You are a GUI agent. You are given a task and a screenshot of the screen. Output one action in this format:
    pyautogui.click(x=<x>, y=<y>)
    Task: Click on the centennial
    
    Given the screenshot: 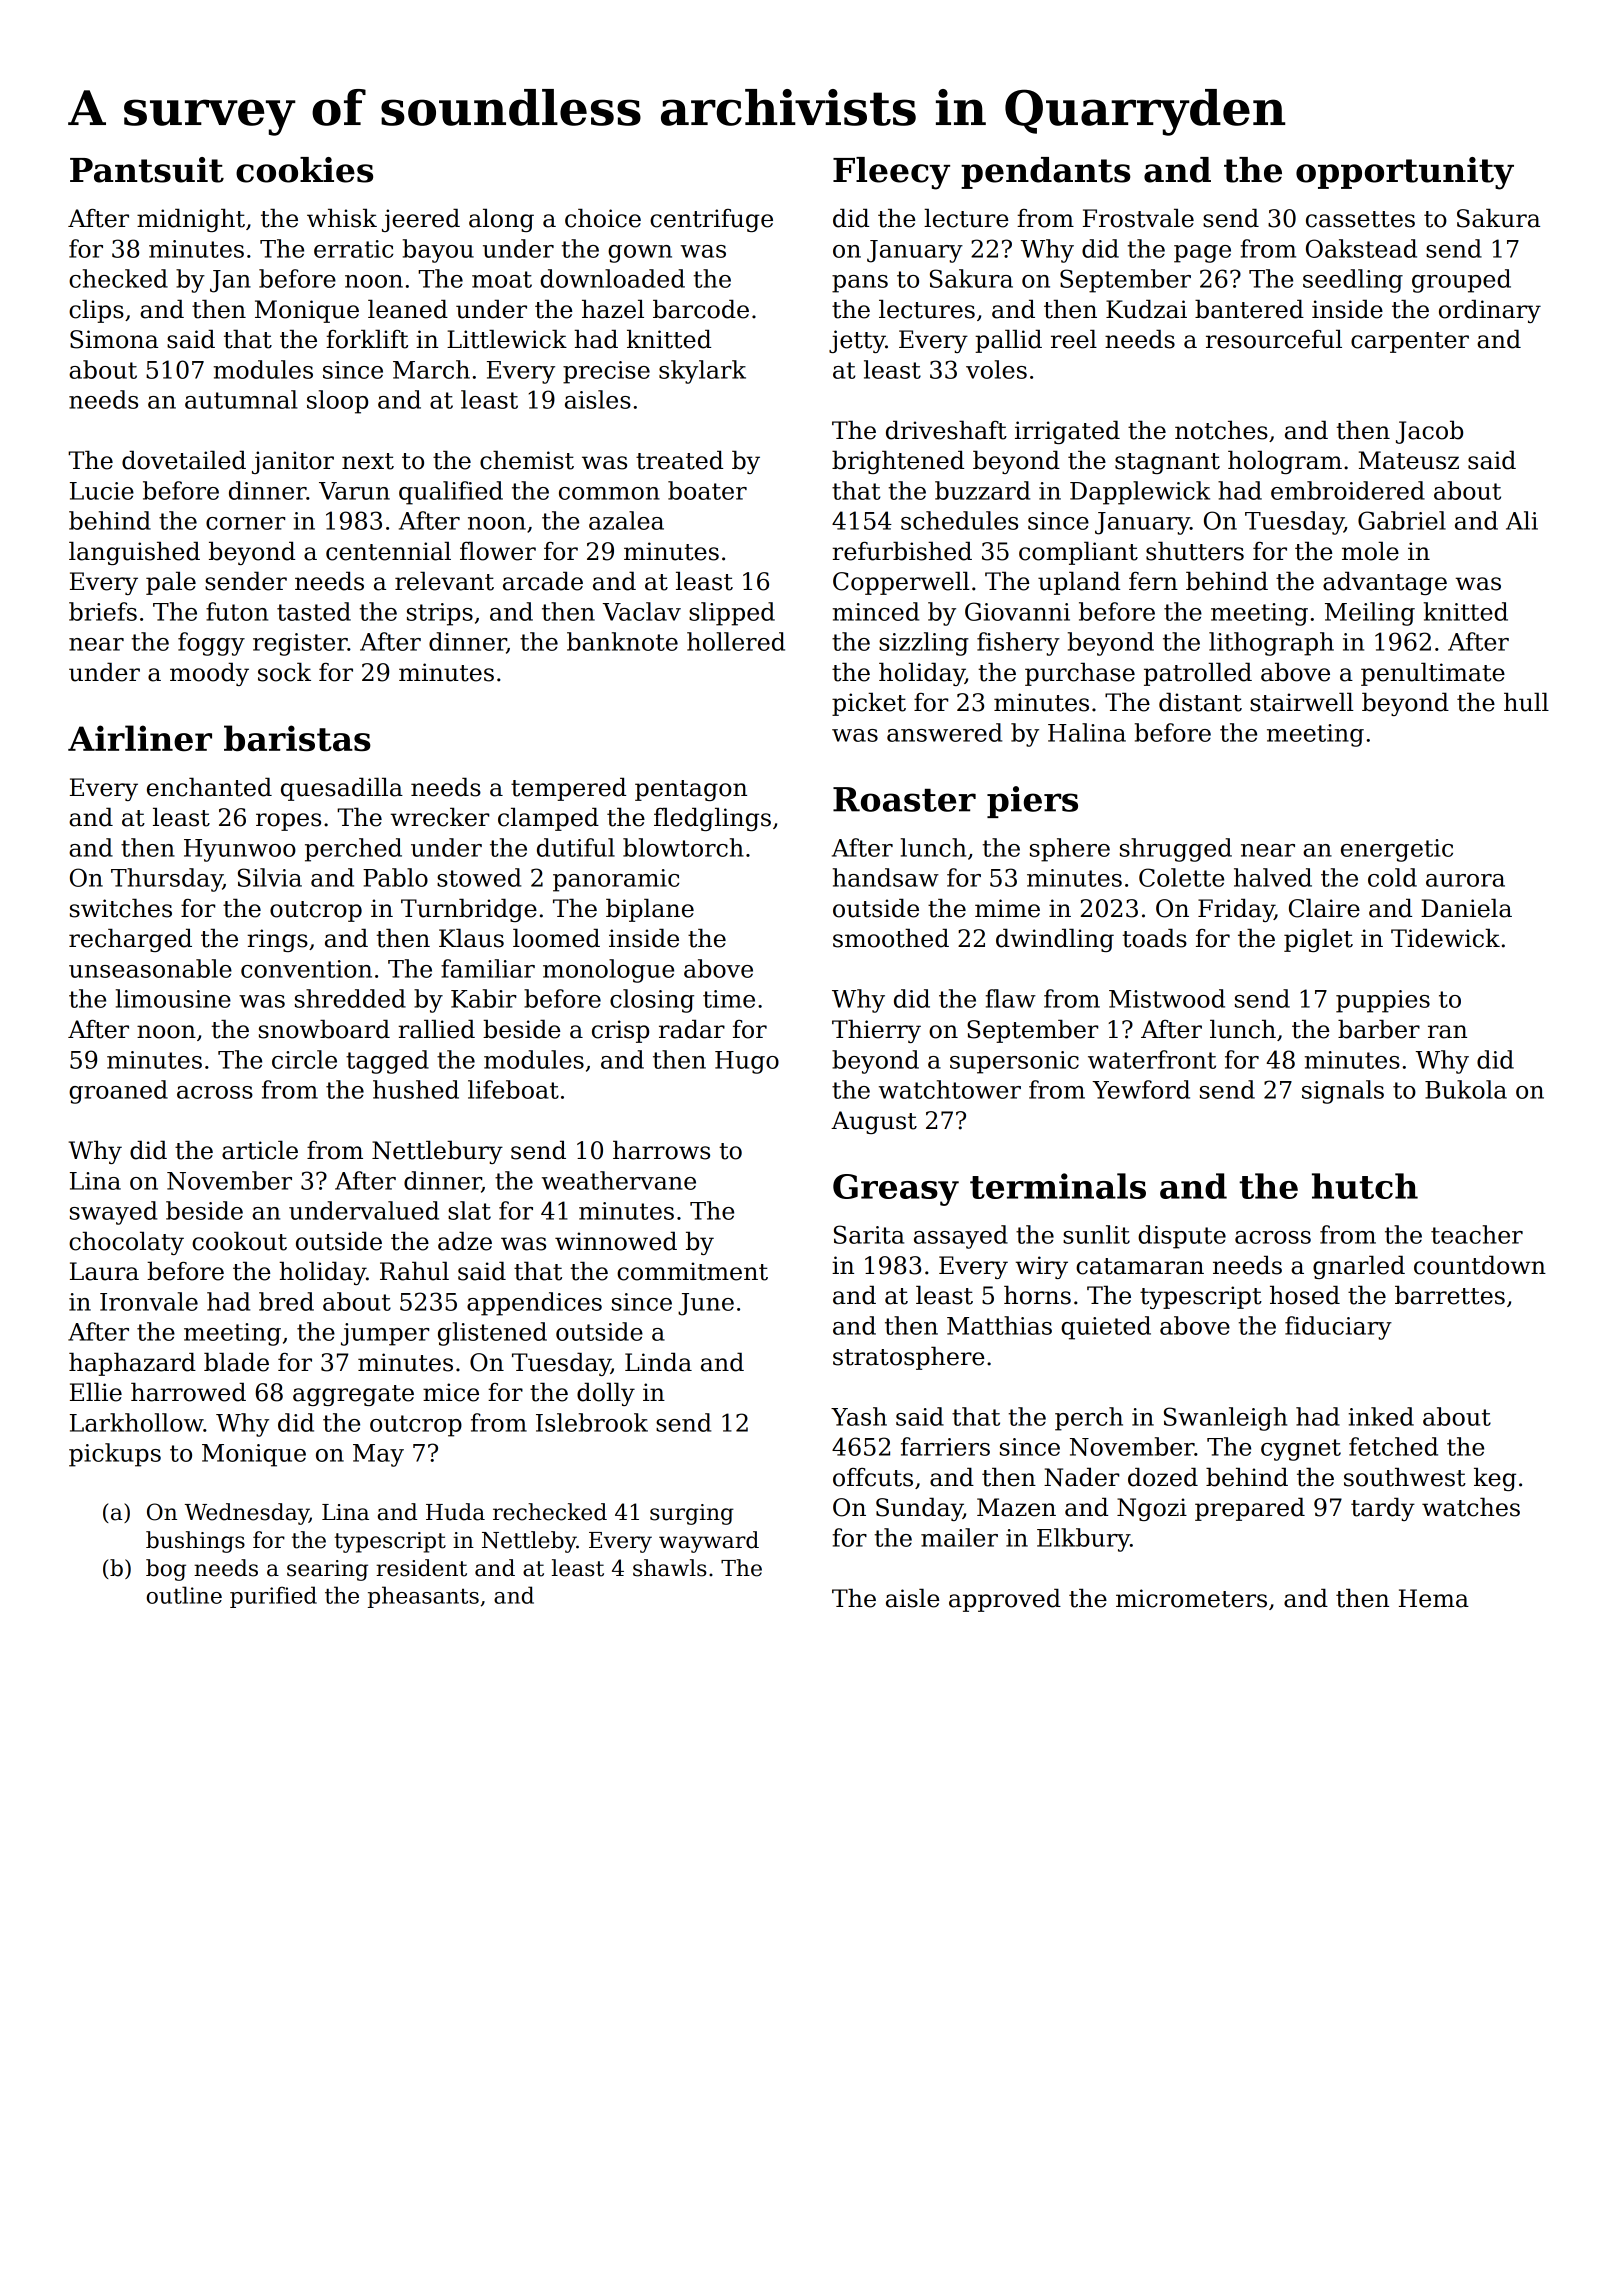 What is the action you would take?
    pyautogui.click(x=388, y=551)
